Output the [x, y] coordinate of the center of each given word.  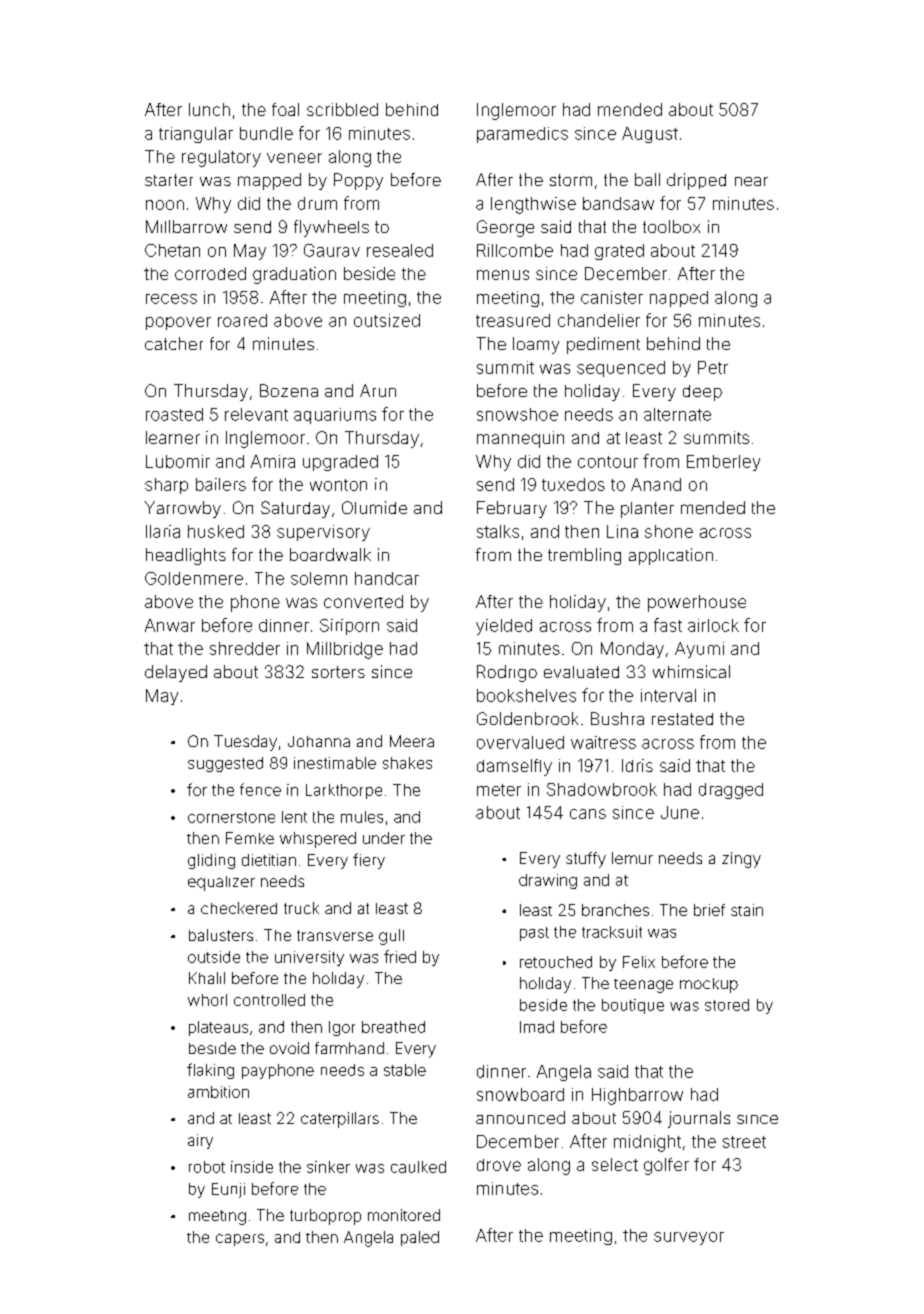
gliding [211, 861]
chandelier [599, 320]
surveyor [689, 1238]
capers [240, 1240]
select [615, 1164]
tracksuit [612, 932]
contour [608, 462]
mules [362, 817]
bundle [266, 133]
